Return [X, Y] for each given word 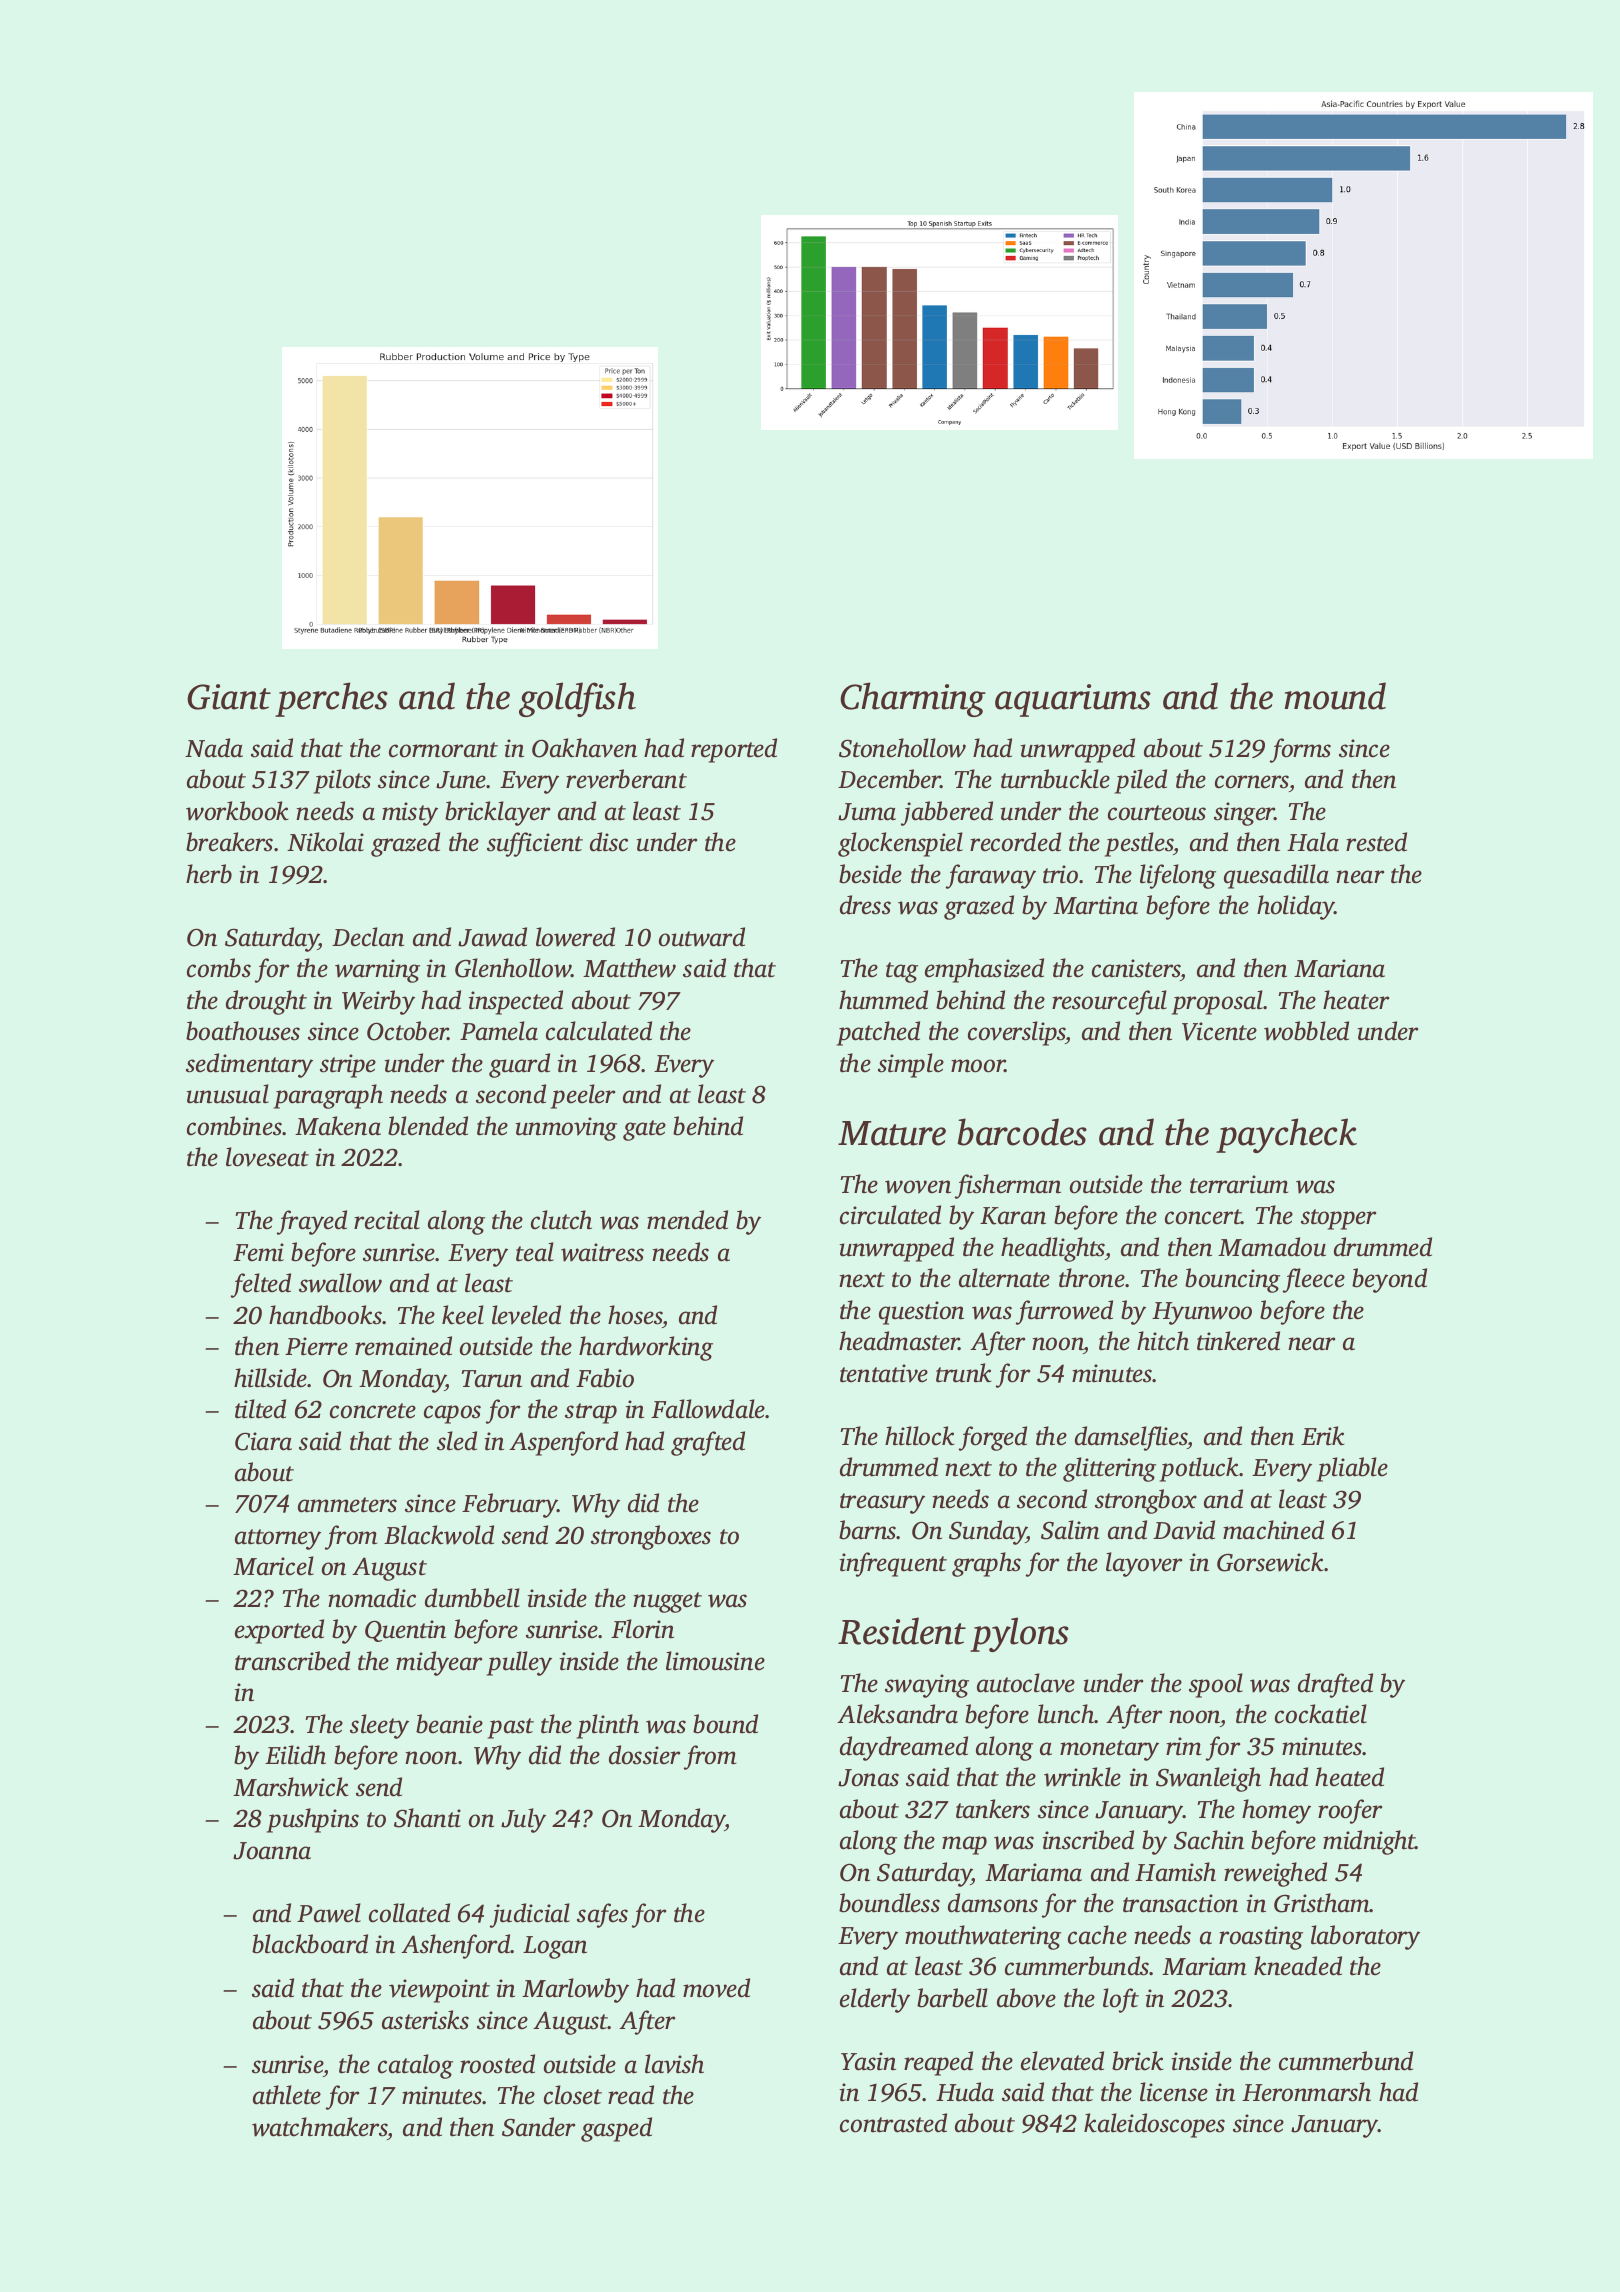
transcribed [292, 1661]
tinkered [1238, 1341]
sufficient [535, 844]
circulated [890, 1215]
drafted [1335, 1685]
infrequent [893, 1564]
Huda [965, 2092]
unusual [228, 1094]
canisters [1136, 970]
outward [702, 937]
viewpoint [439, 1991]
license [1174, 2092]
